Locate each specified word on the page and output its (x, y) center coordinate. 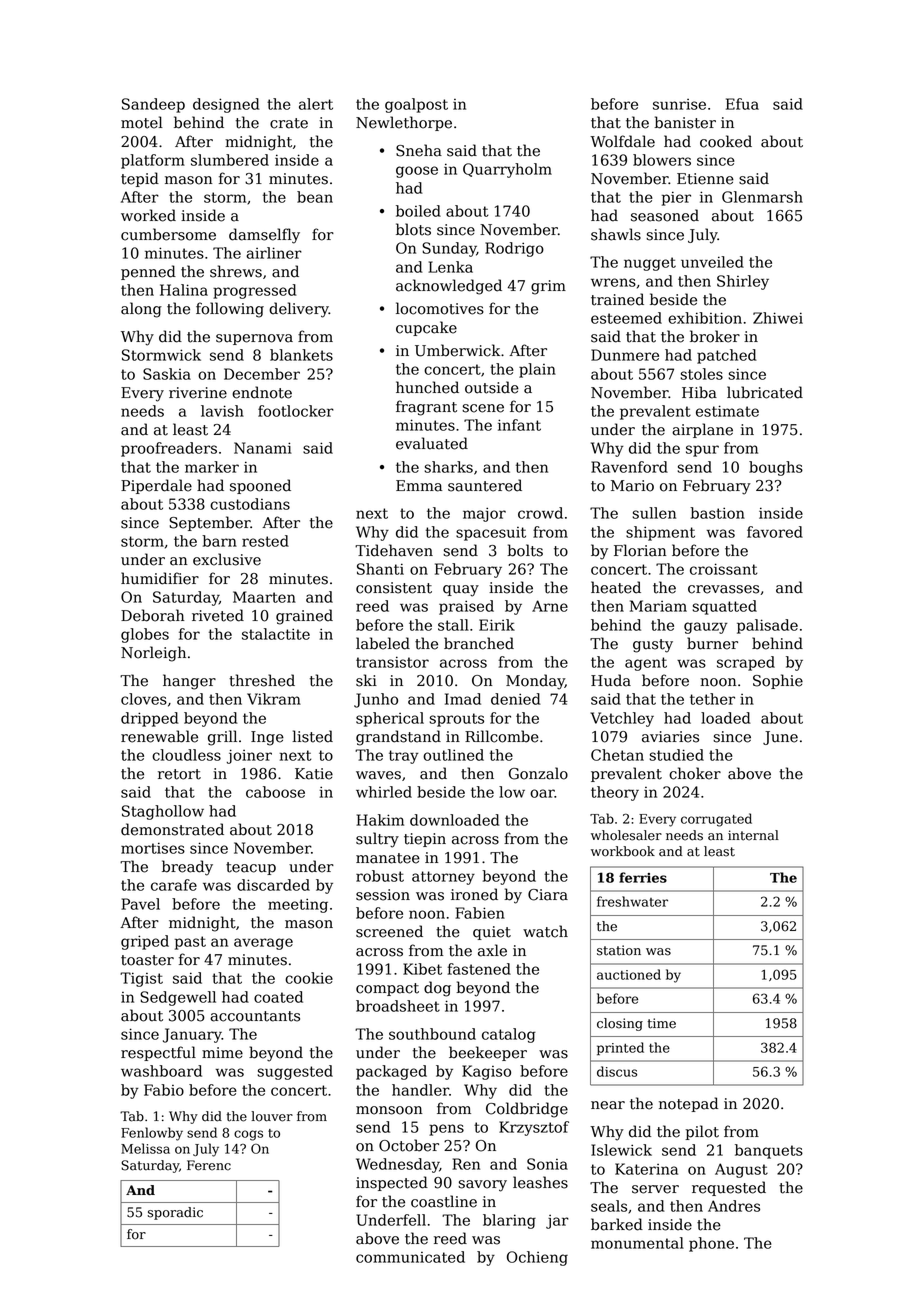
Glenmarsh (762, 197)
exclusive (227, 559)
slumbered (230, 160)
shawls (616, 234)
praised (466, 607)
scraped (746, 663)
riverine (198, 393)
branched (479, 643)
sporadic (175, 1213)
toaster (147, 960)
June (780, 738)
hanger (189, 682)
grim (548, 287)
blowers (662, 160)
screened (389, 931)
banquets (769, 1151)
